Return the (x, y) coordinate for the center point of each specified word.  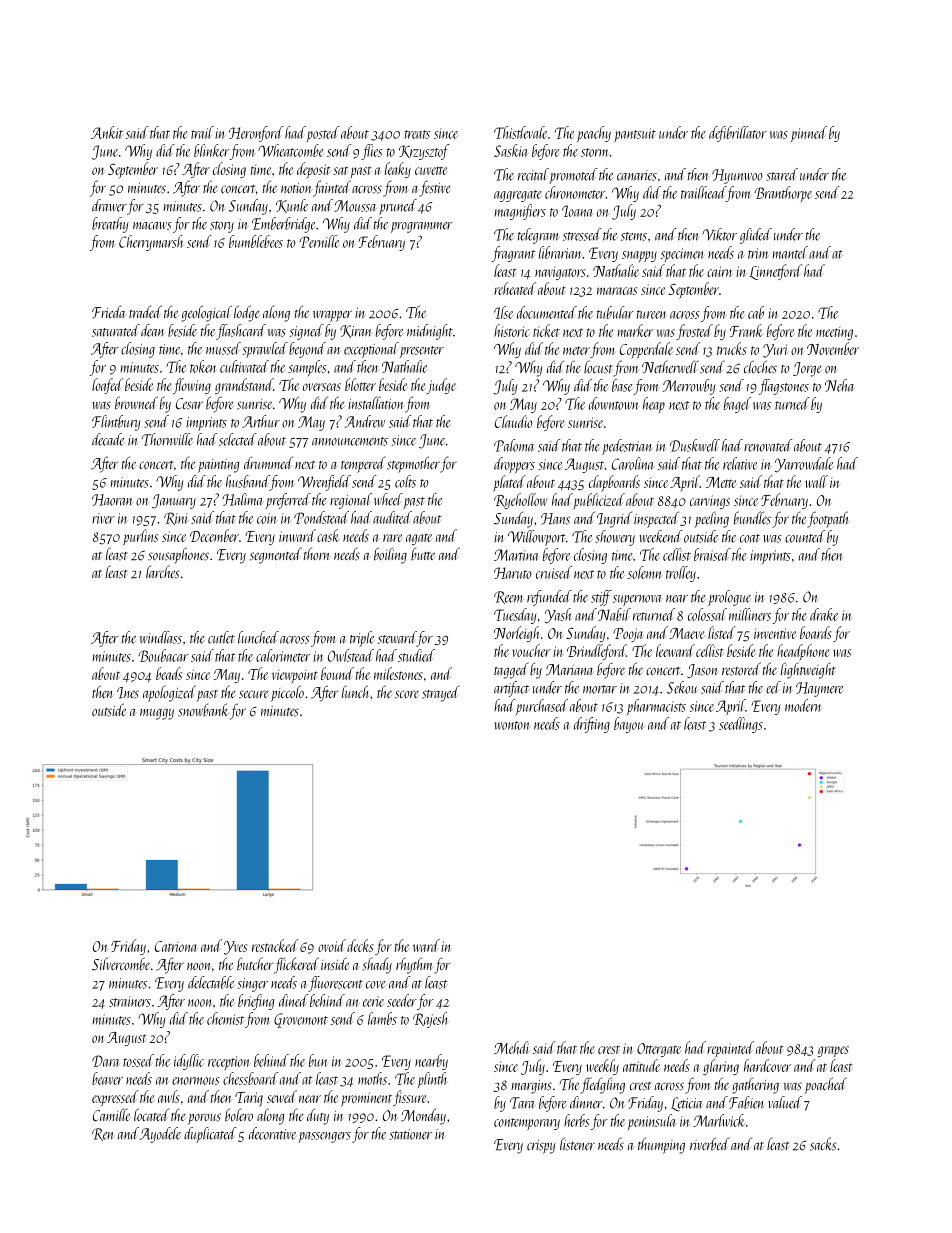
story (222, 227)
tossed (138, 1060)
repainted (730, 1049)
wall (816, 481)
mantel (790, 252)
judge (441, 386)
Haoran (112, 500)
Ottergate (659, 1050)
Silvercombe (121, 964)
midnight (430, 332)
